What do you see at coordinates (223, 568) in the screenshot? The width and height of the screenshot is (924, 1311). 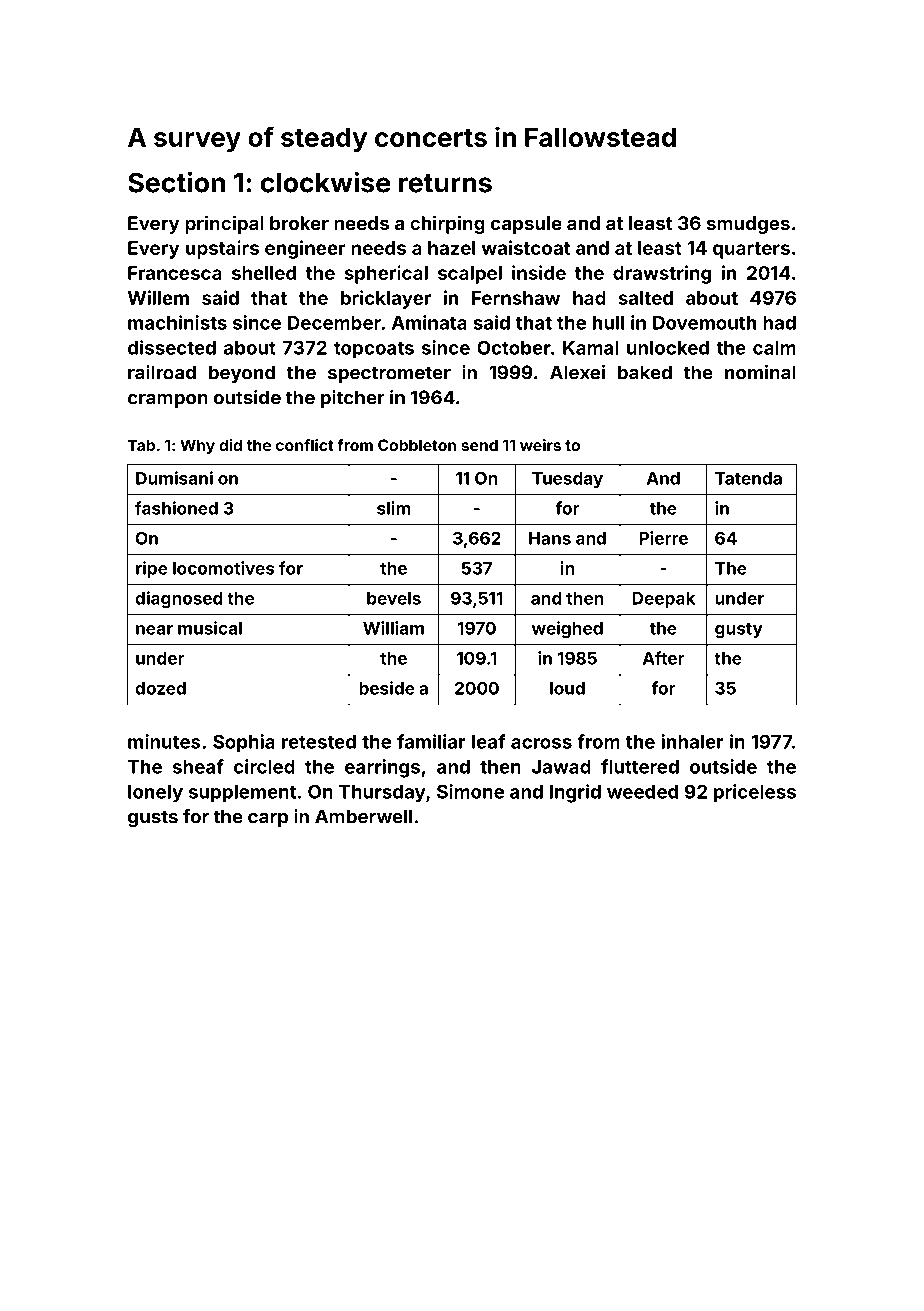 I see `locomotives` at bounding box center [223, 568].
